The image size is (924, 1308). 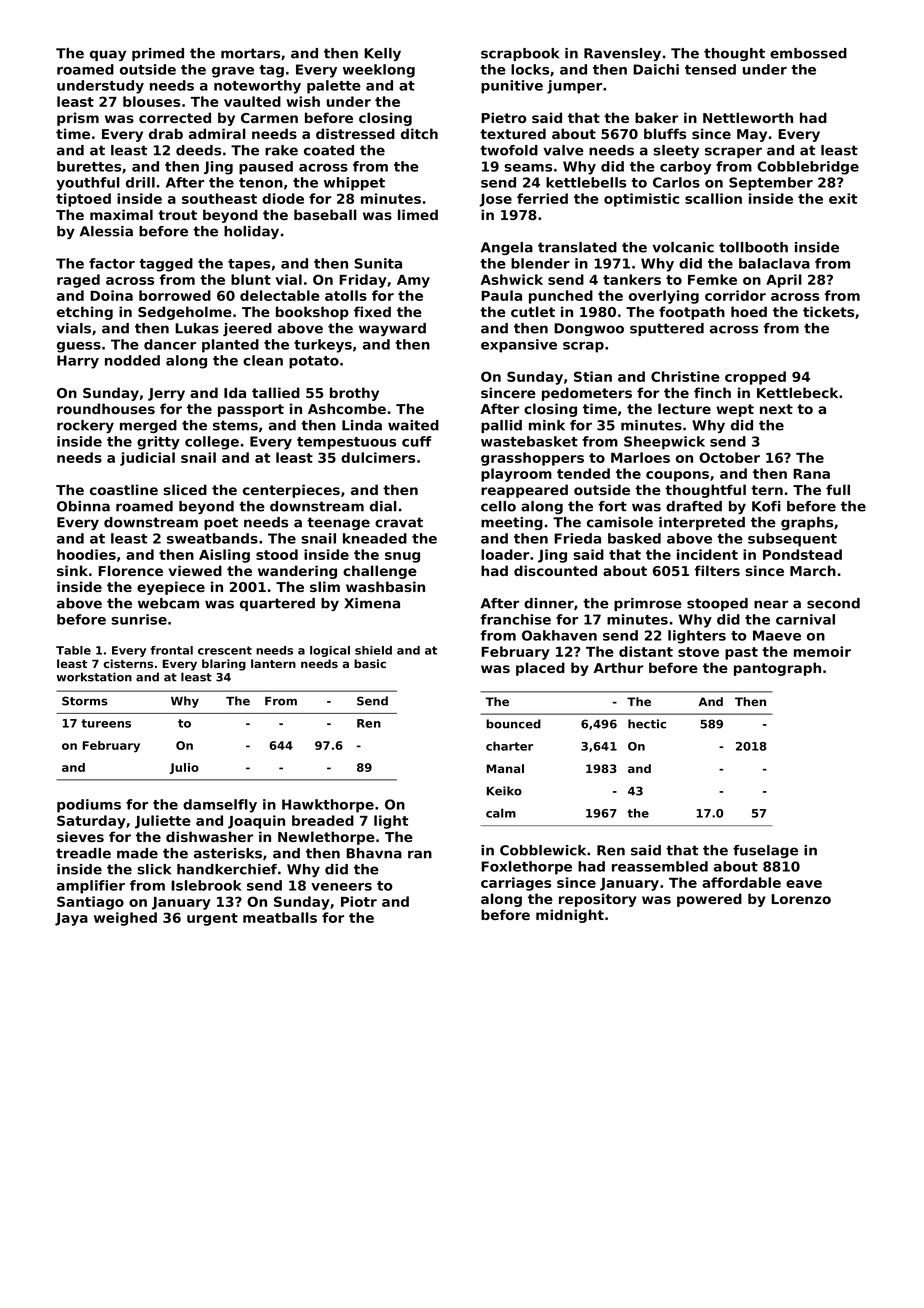 I want to click on pantograph, so click(x=777, y=669).
